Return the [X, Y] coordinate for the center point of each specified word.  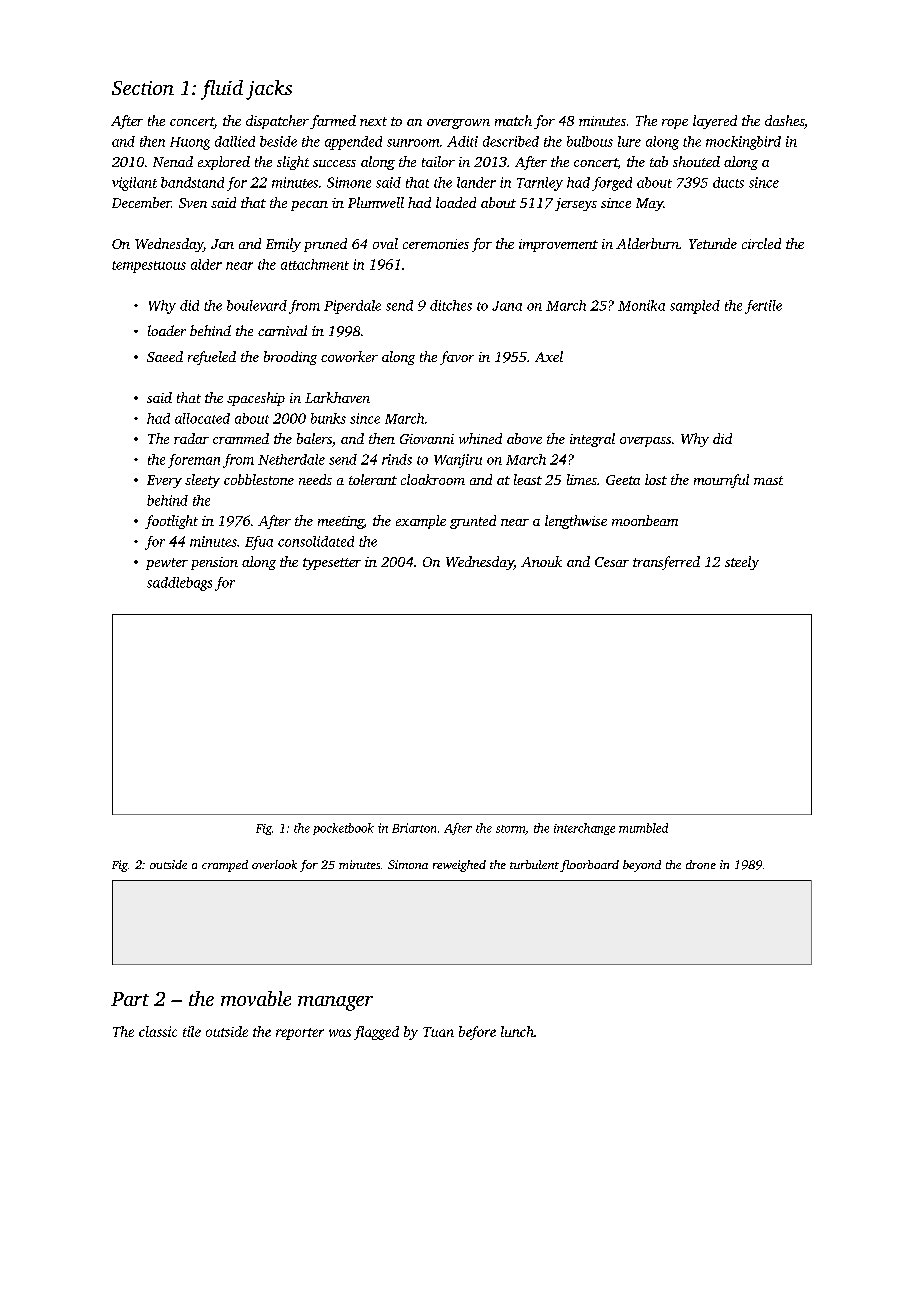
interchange [584, 829]
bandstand [192, 182]
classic [158, 1031]
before [477, 1033]
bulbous [590, 141]
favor [457, 358]
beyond [642, 866]
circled [761, 243]
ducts [728, 182]
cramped [225, 866]
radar [191, 438]
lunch [517, 1031]
